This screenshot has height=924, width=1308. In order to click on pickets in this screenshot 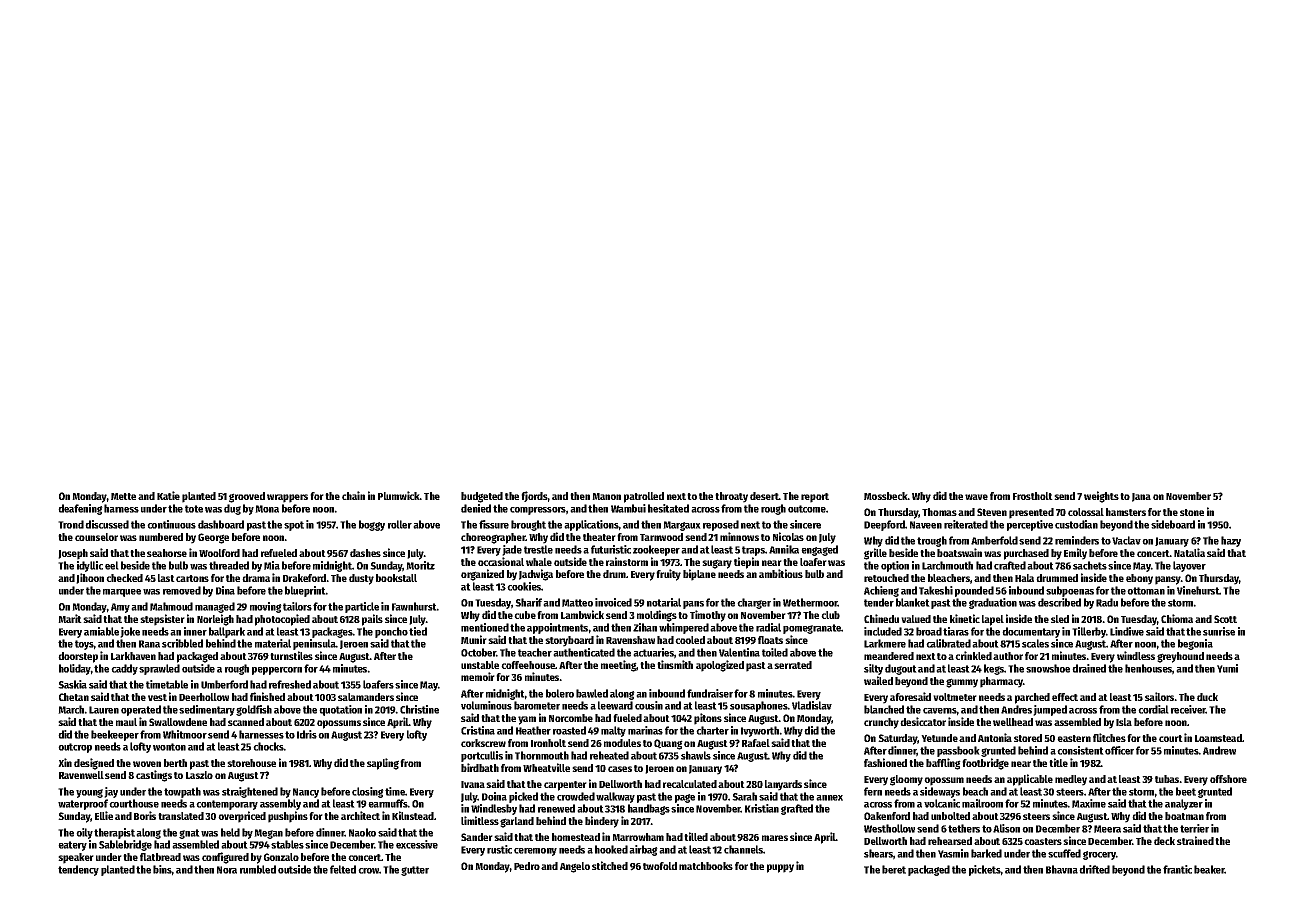, I will do `click(985, 870)`.
